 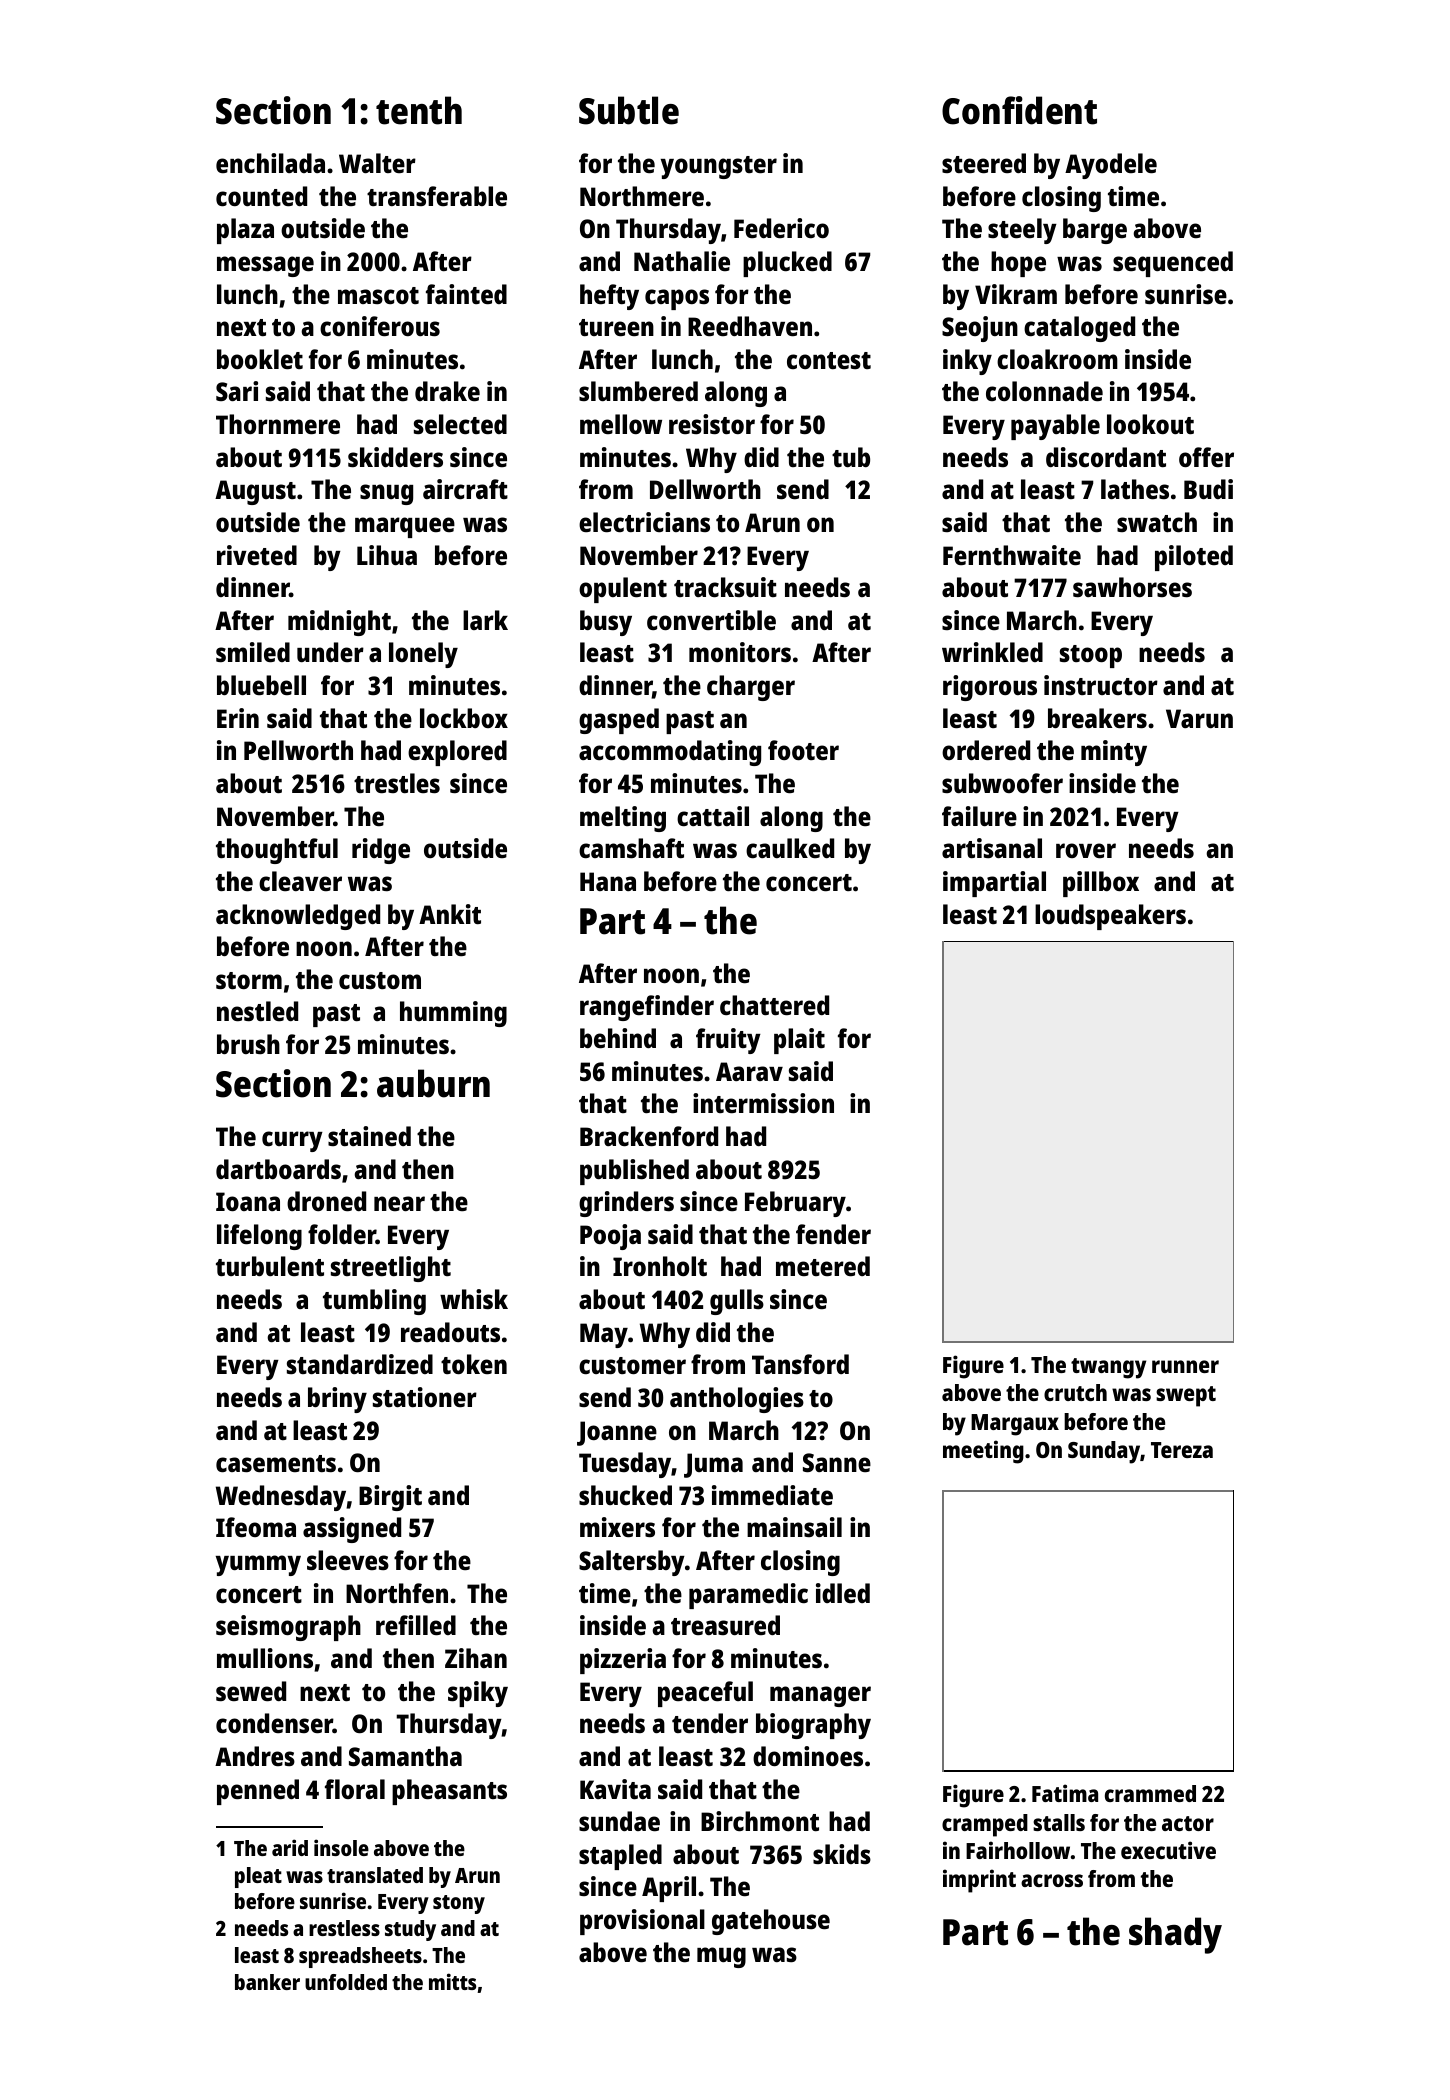 I want to click on mascot, so click(x=378, y=295).
